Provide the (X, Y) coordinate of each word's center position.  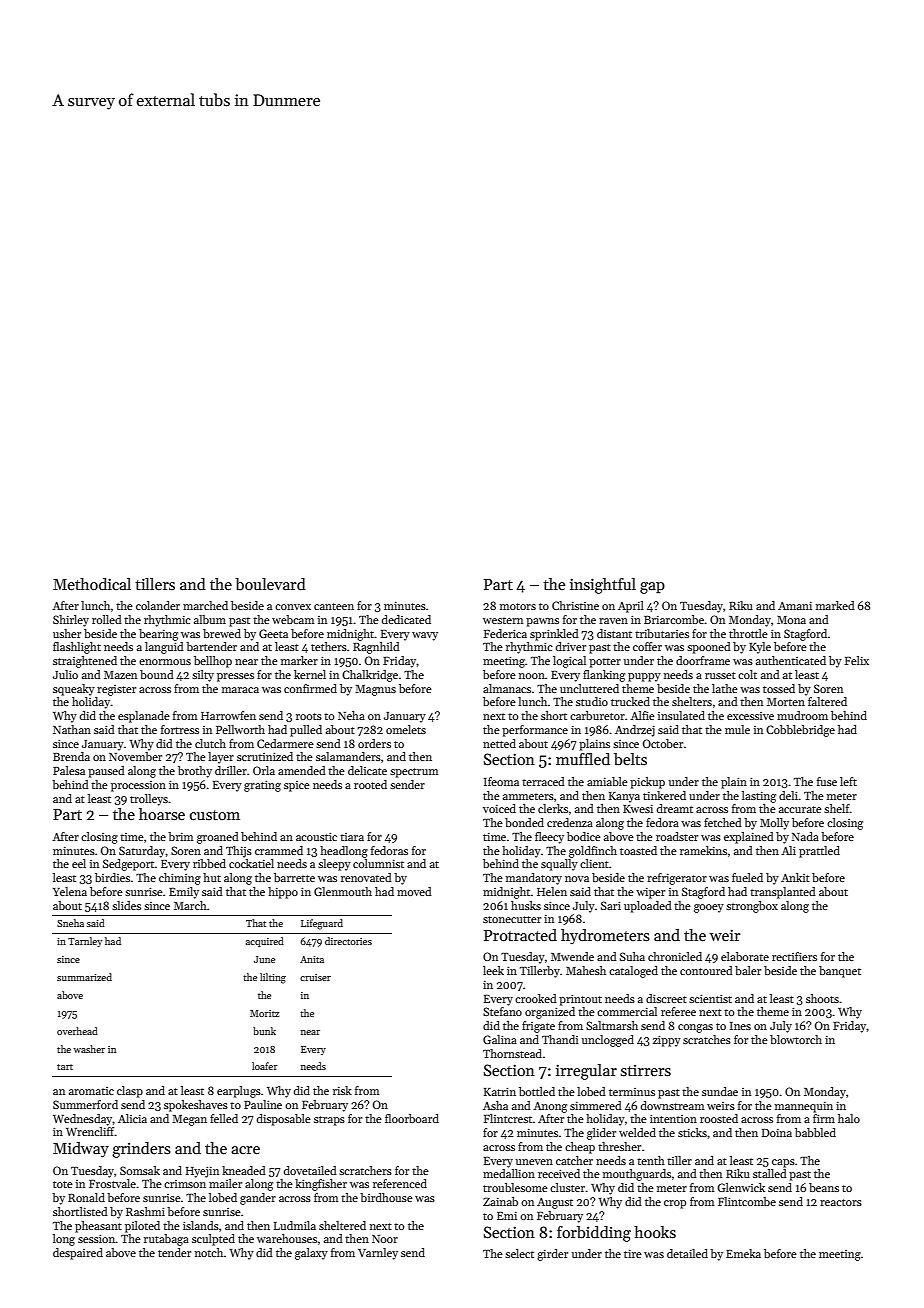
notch (209, 1252)
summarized (84, 977)
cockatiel (251, 863)
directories (348, 941)
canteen (334, 606)
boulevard (270, 584)
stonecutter (512, 919)
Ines (740, 1026)
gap (652, 588)
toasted (638, 850)
